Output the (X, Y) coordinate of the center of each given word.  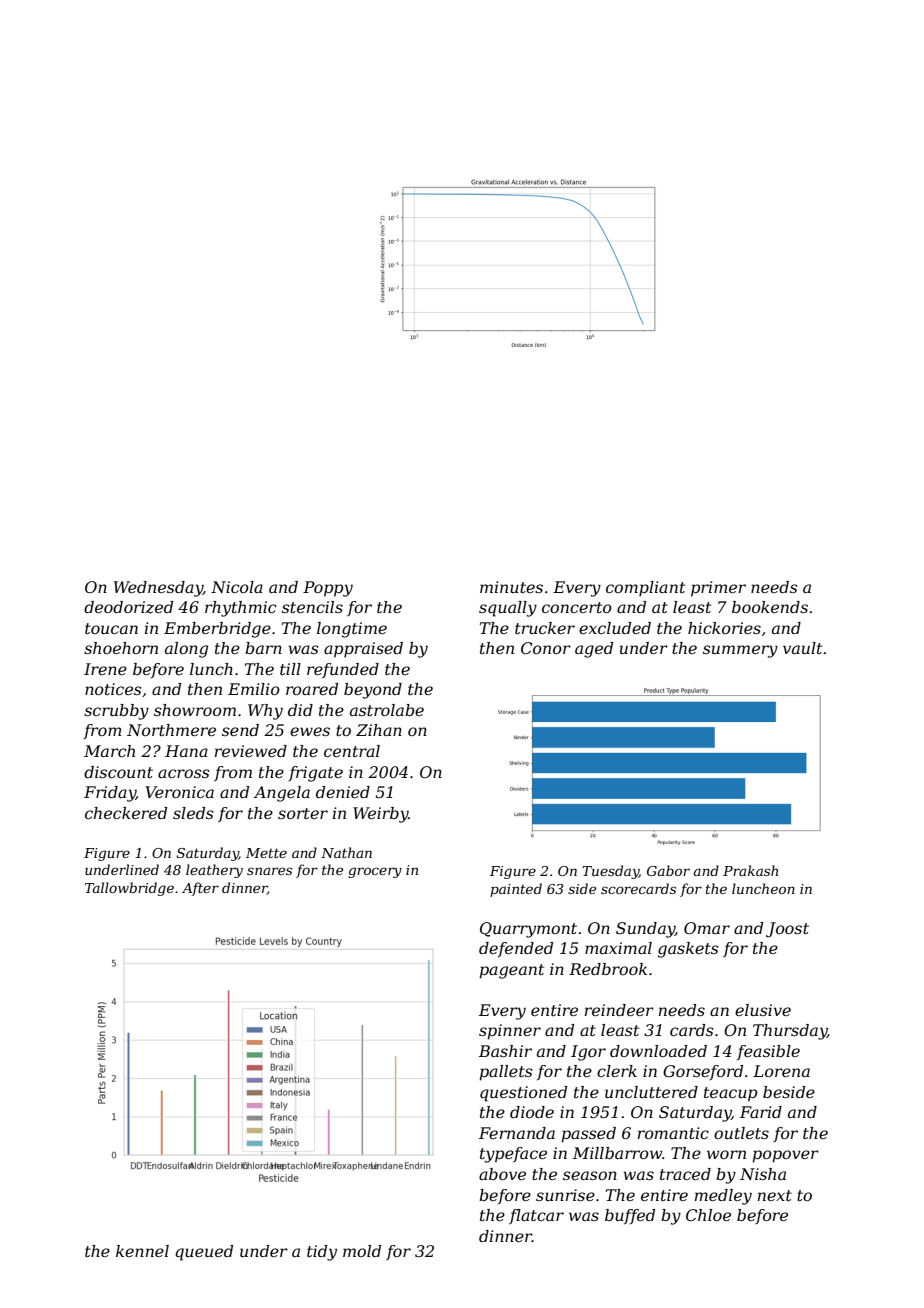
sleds (193, 813)
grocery (375, 872)
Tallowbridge (129, 889)
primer (718, 589)
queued (204, 1253)
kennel (142, 1251)
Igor (588, 1053)
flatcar (536, 1216)
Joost (787, 930)
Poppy (328, 589)
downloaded (658, 1051)
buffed (630, 1216)
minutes (511, 587)
